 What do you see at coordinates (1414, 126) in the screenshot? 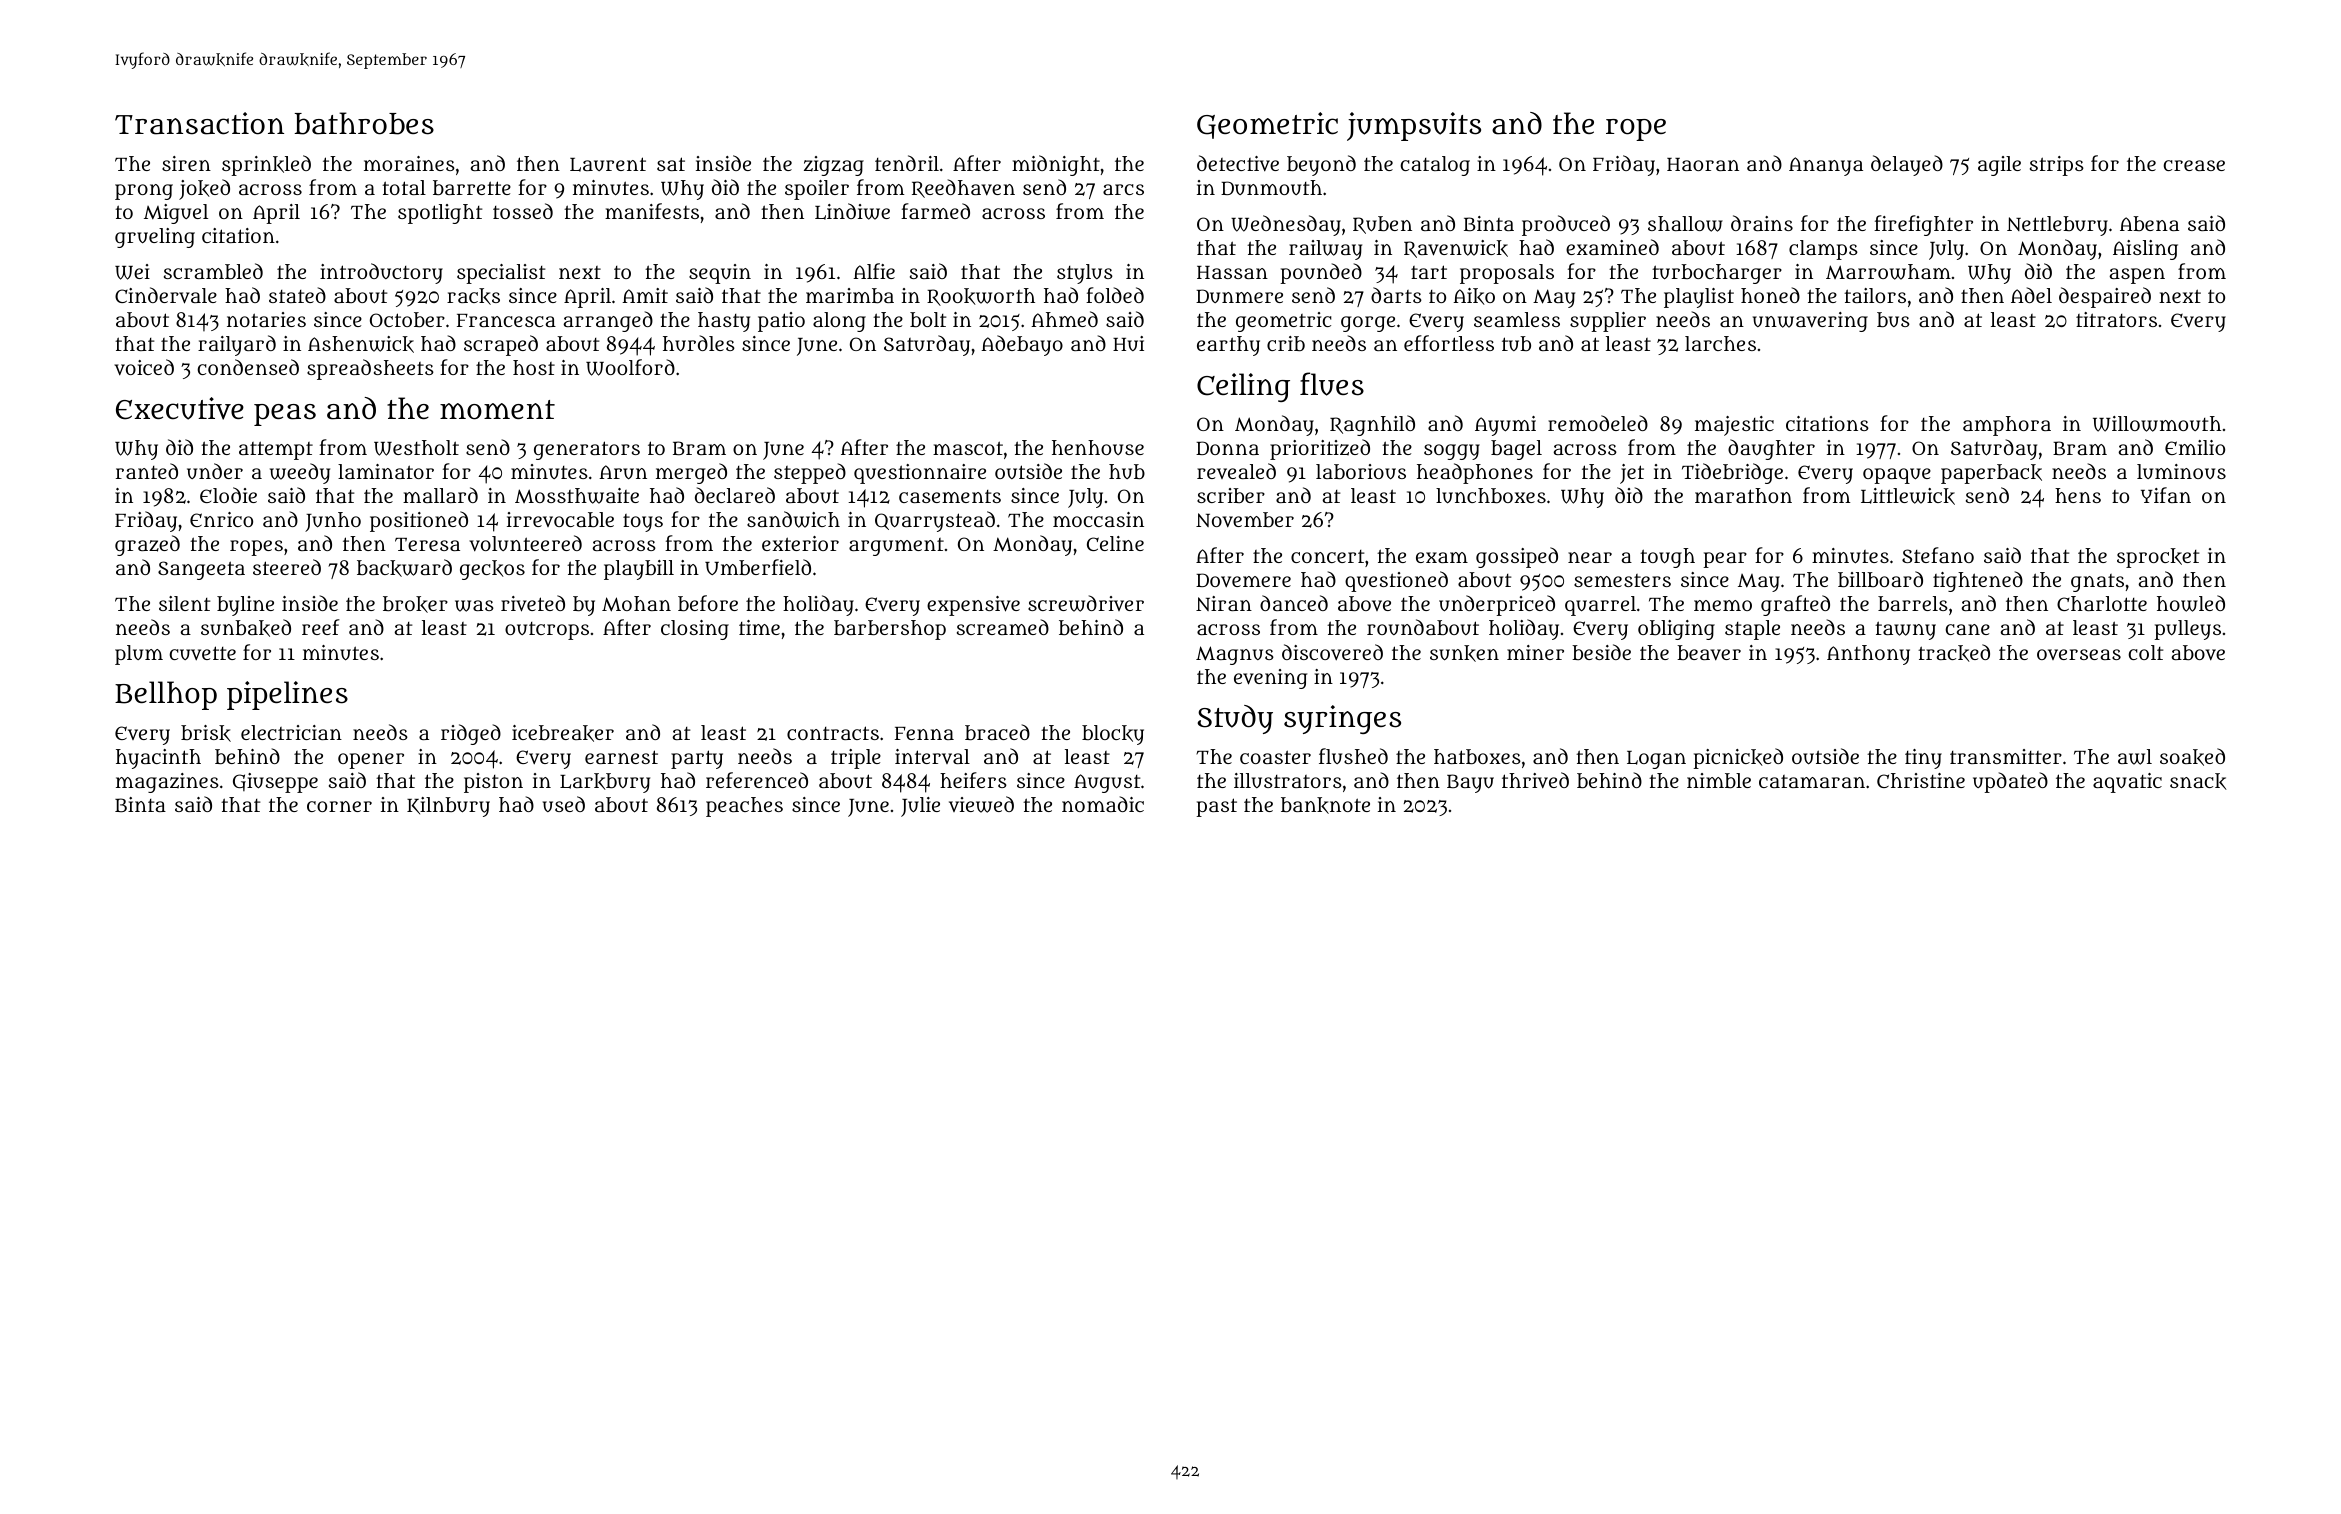
I see `jumpsuits` at bounding box center [1414, 126].
